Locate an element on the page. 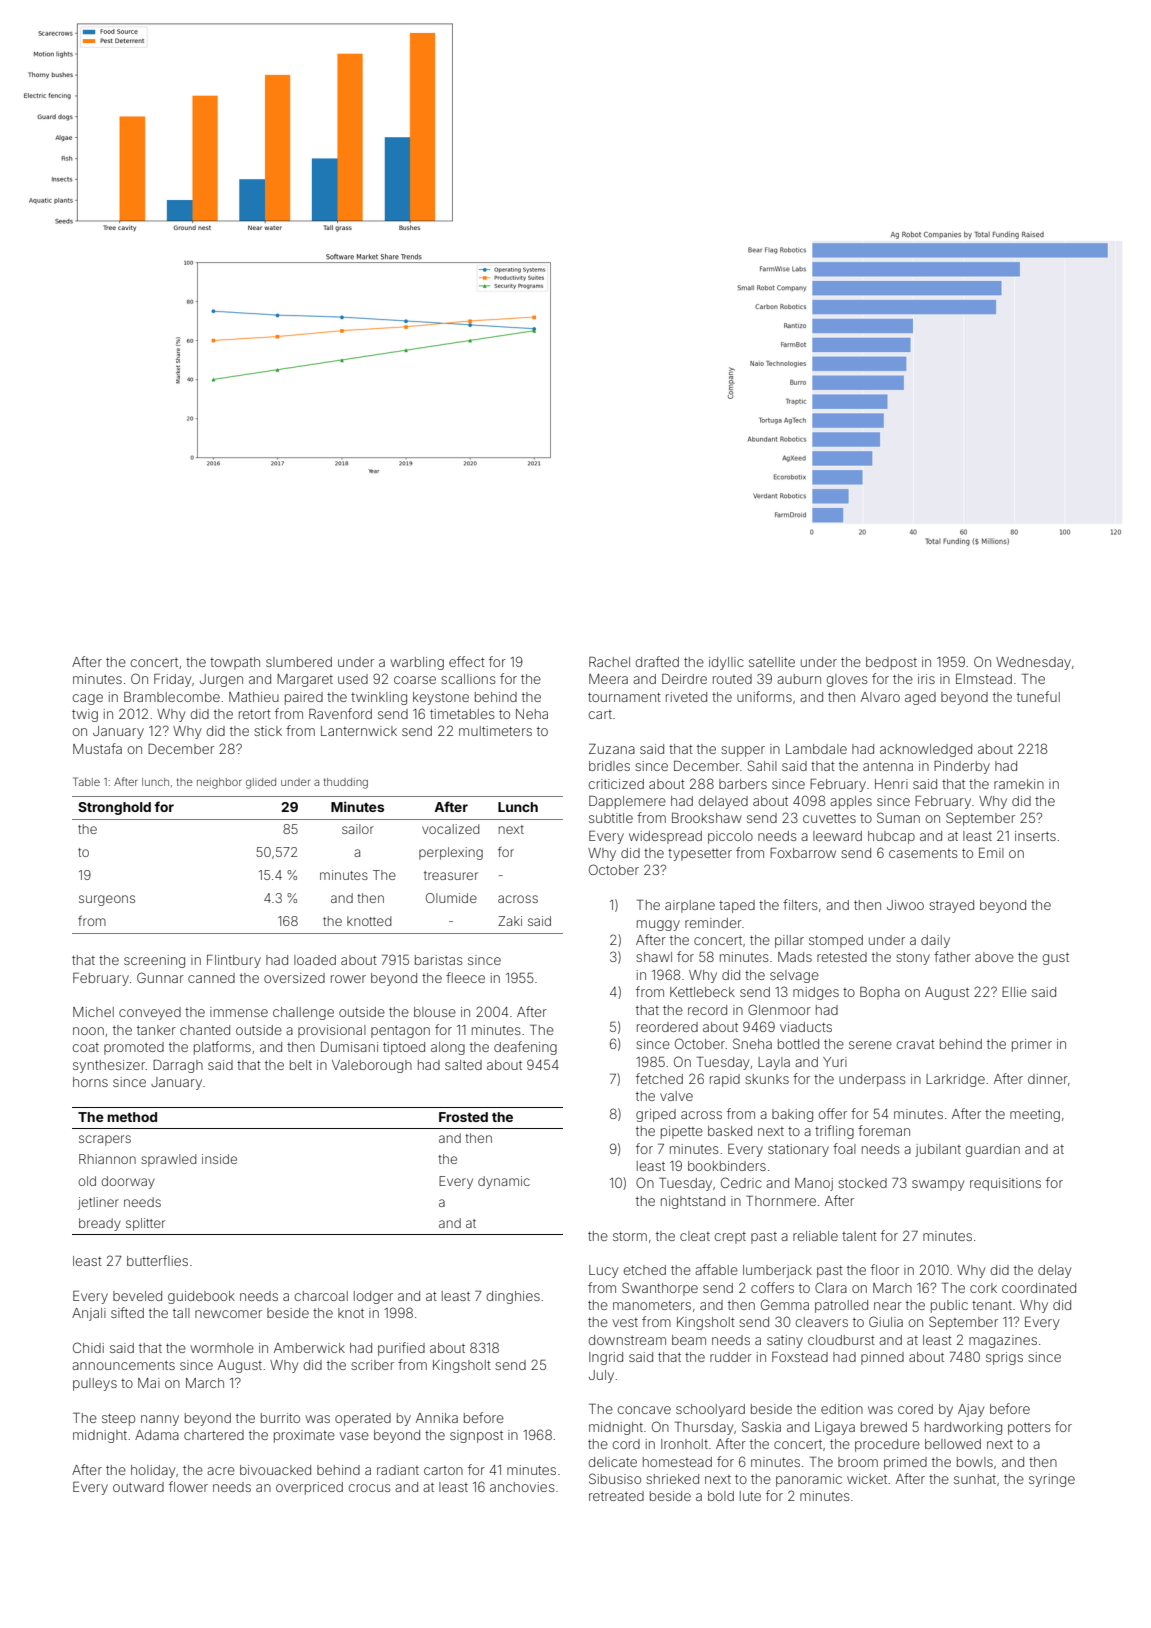 This document has height=1628, width=1151. concave is located at coordinates (644, 1410).
